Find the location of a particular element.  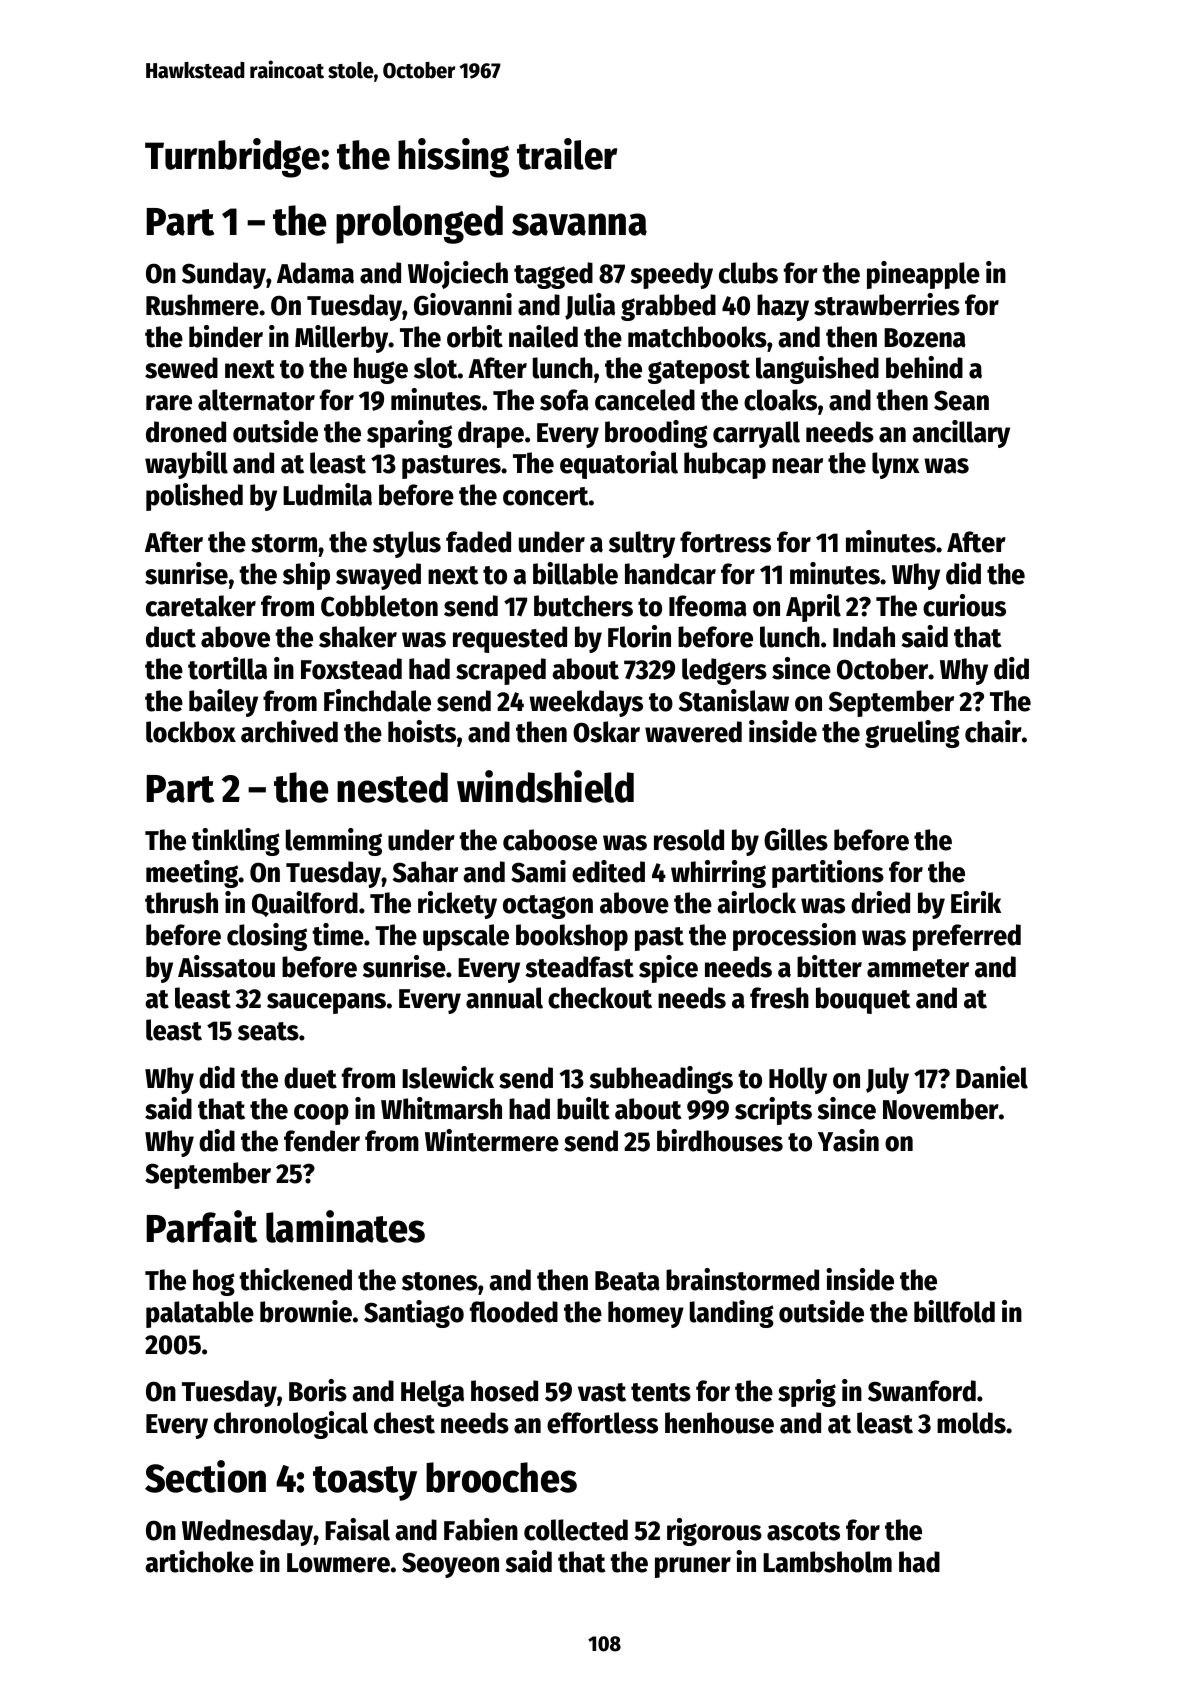

artichoke is located at coordinates (199, 1561).
